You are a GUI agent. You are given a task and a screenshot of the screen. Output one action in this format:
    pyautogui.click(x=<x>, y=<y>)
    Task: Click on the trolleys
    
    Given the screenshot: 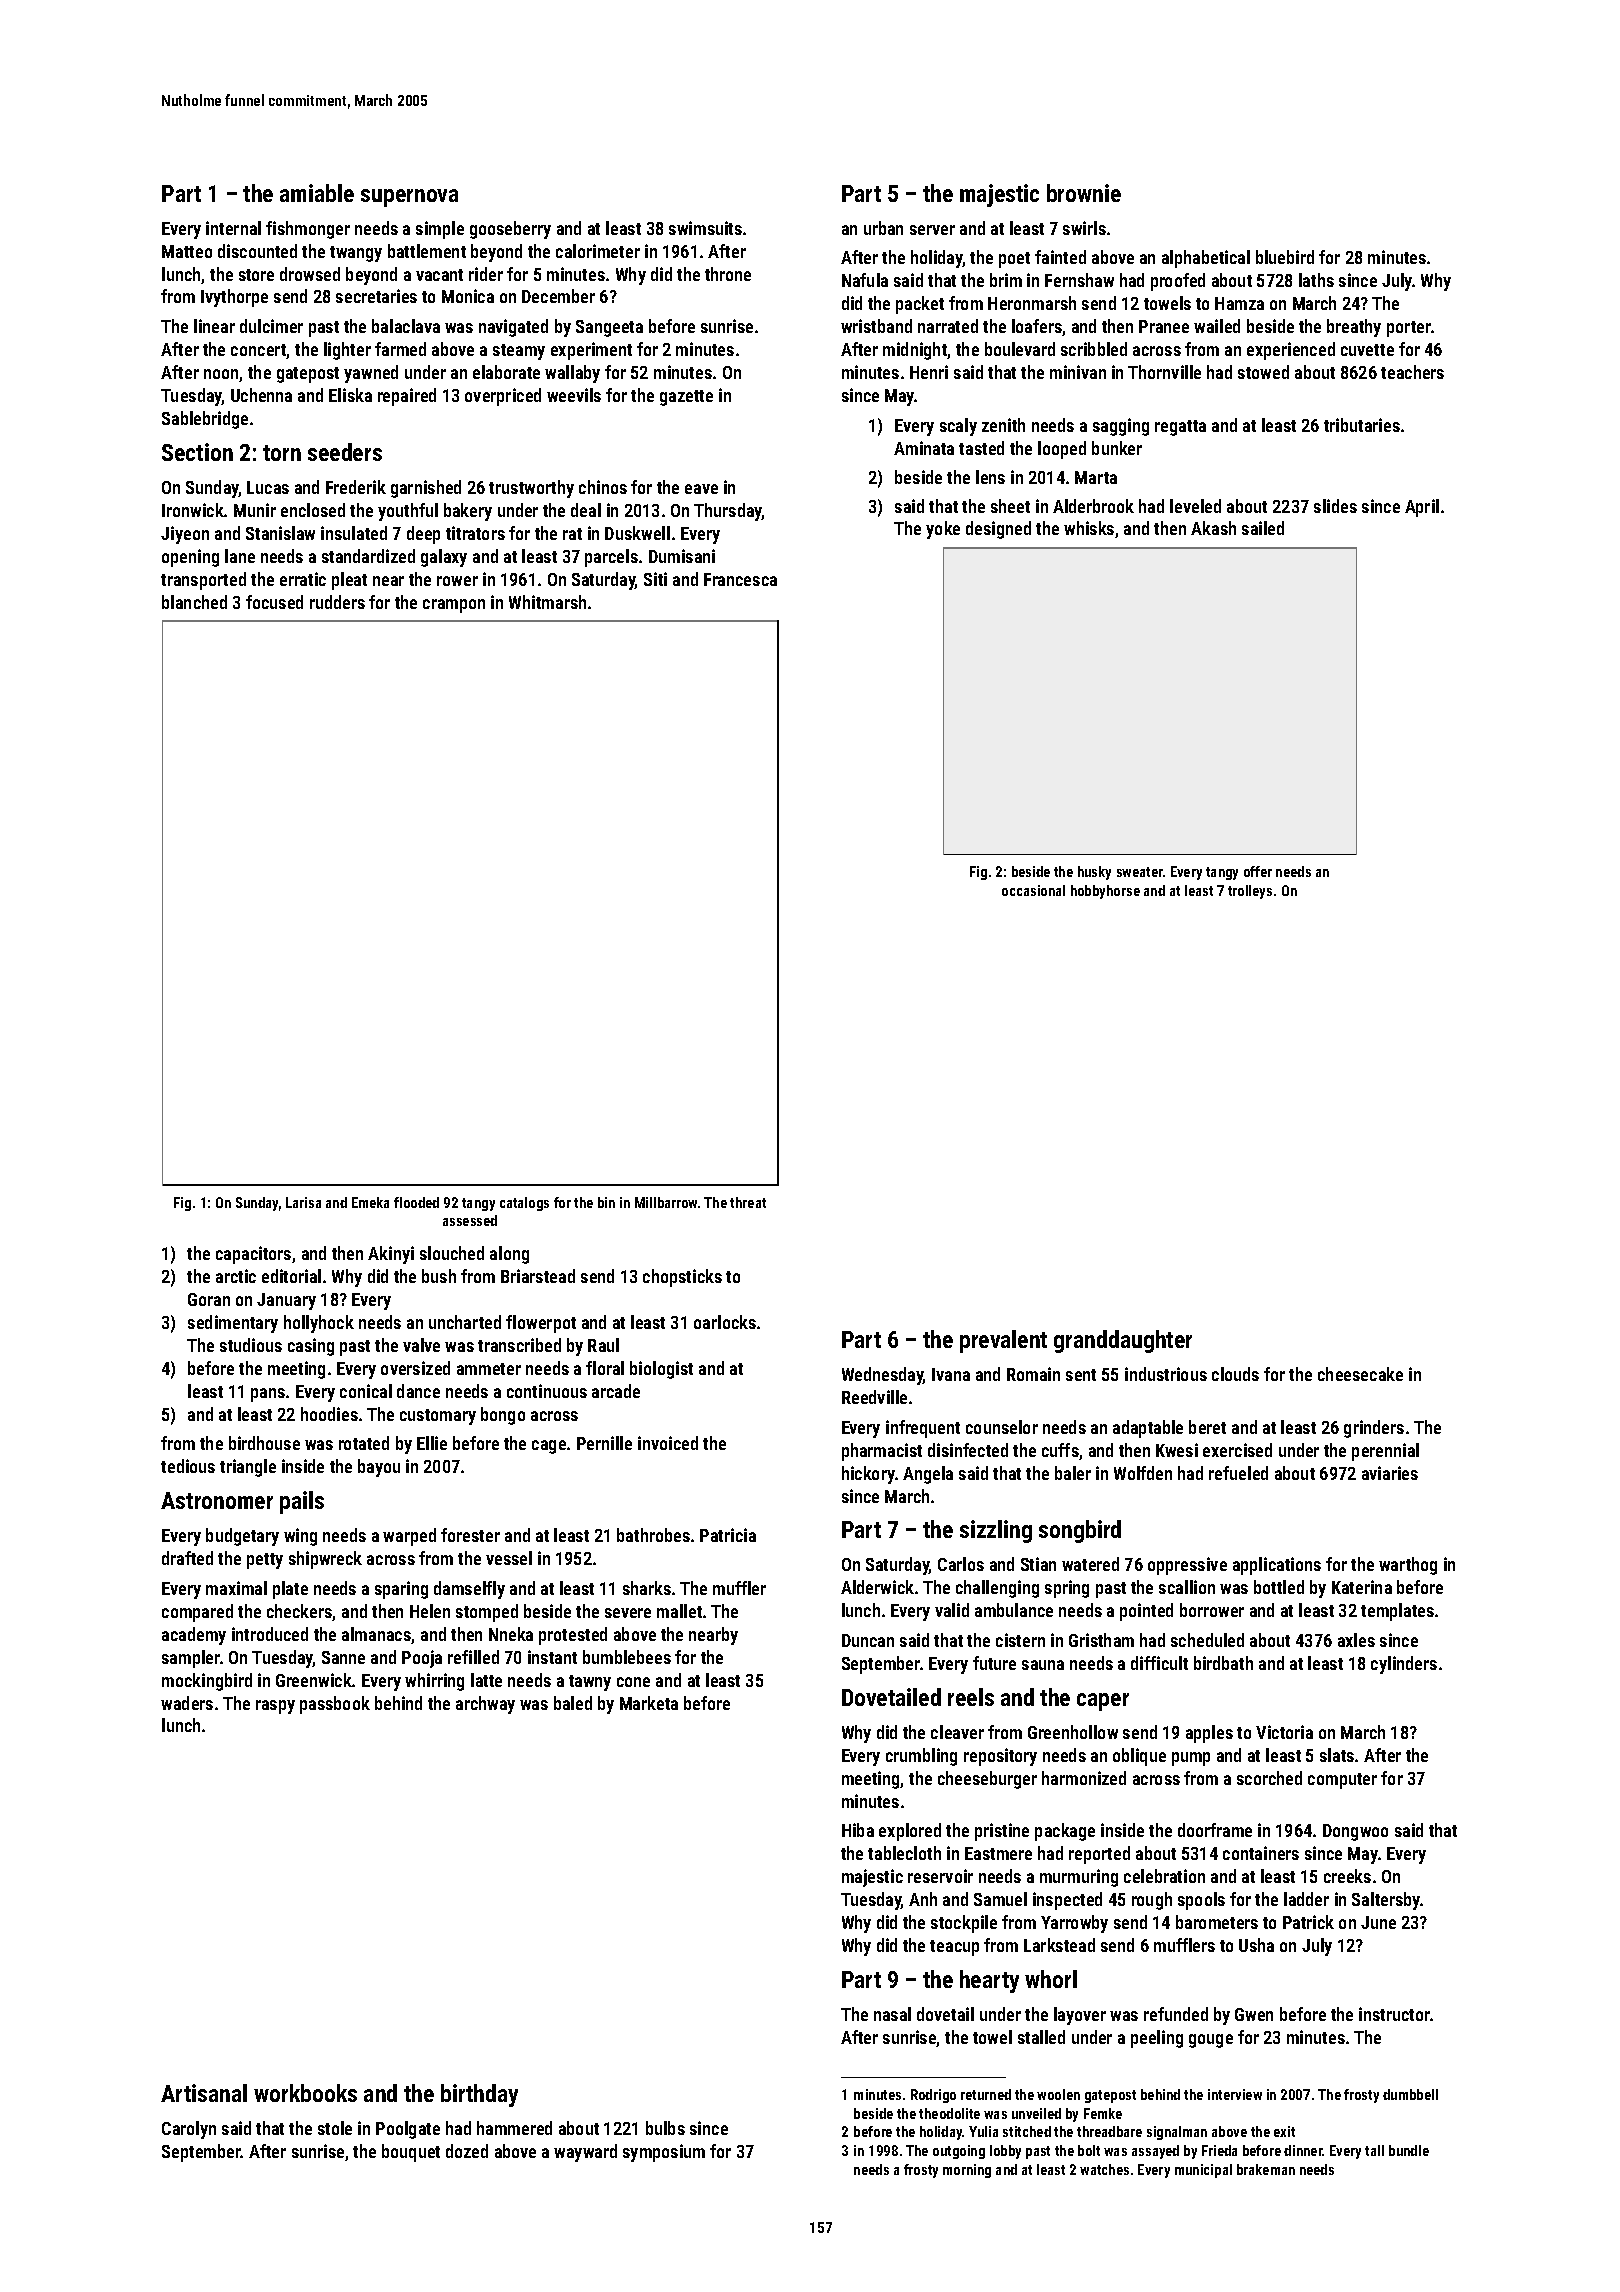 What is the action you would take?
    pyautogui.click(x=1250, y=892)
